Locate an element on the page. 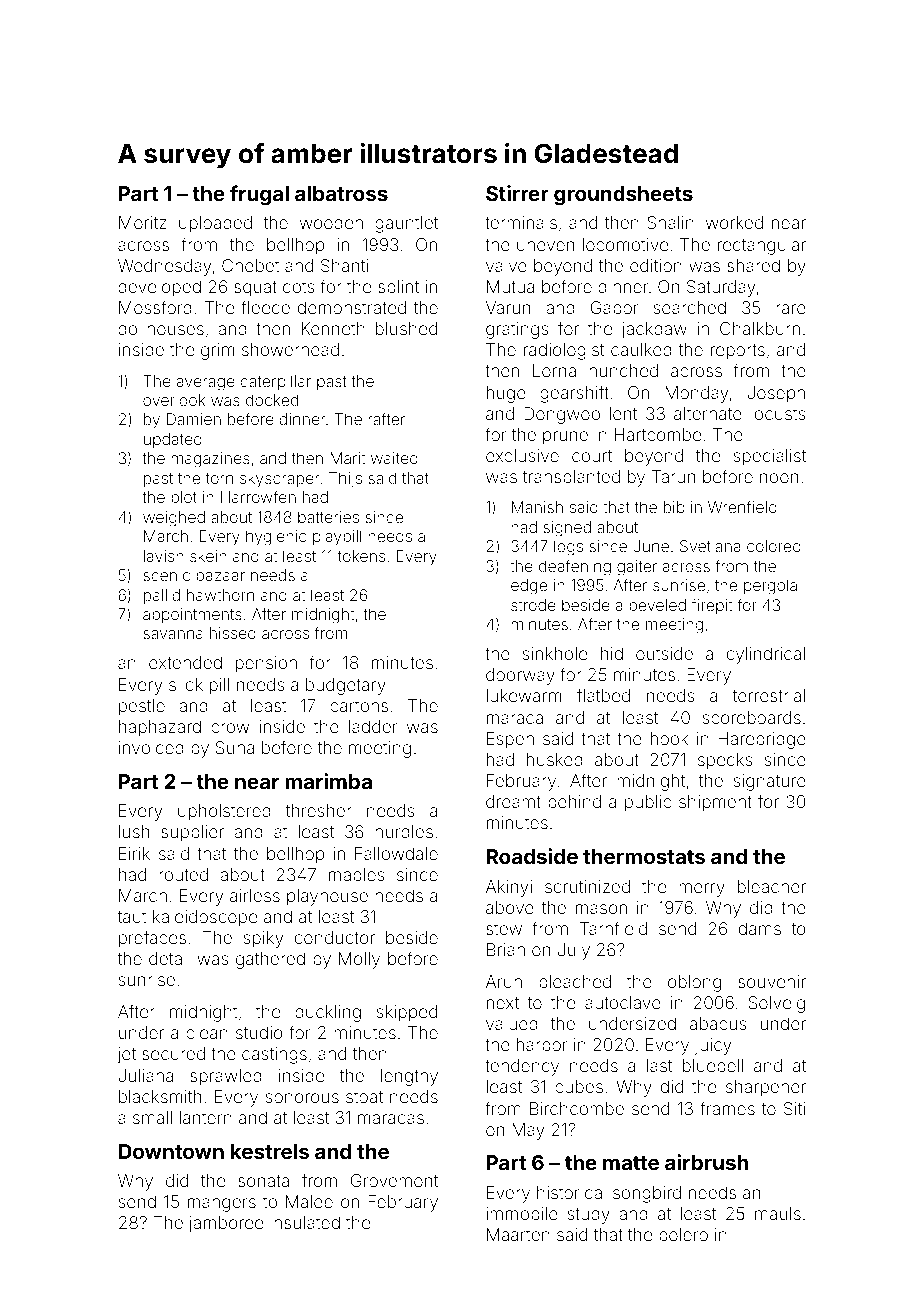 The width and height of the document is (924, 1314). groundsheets is located at coordinates (623, 196).
